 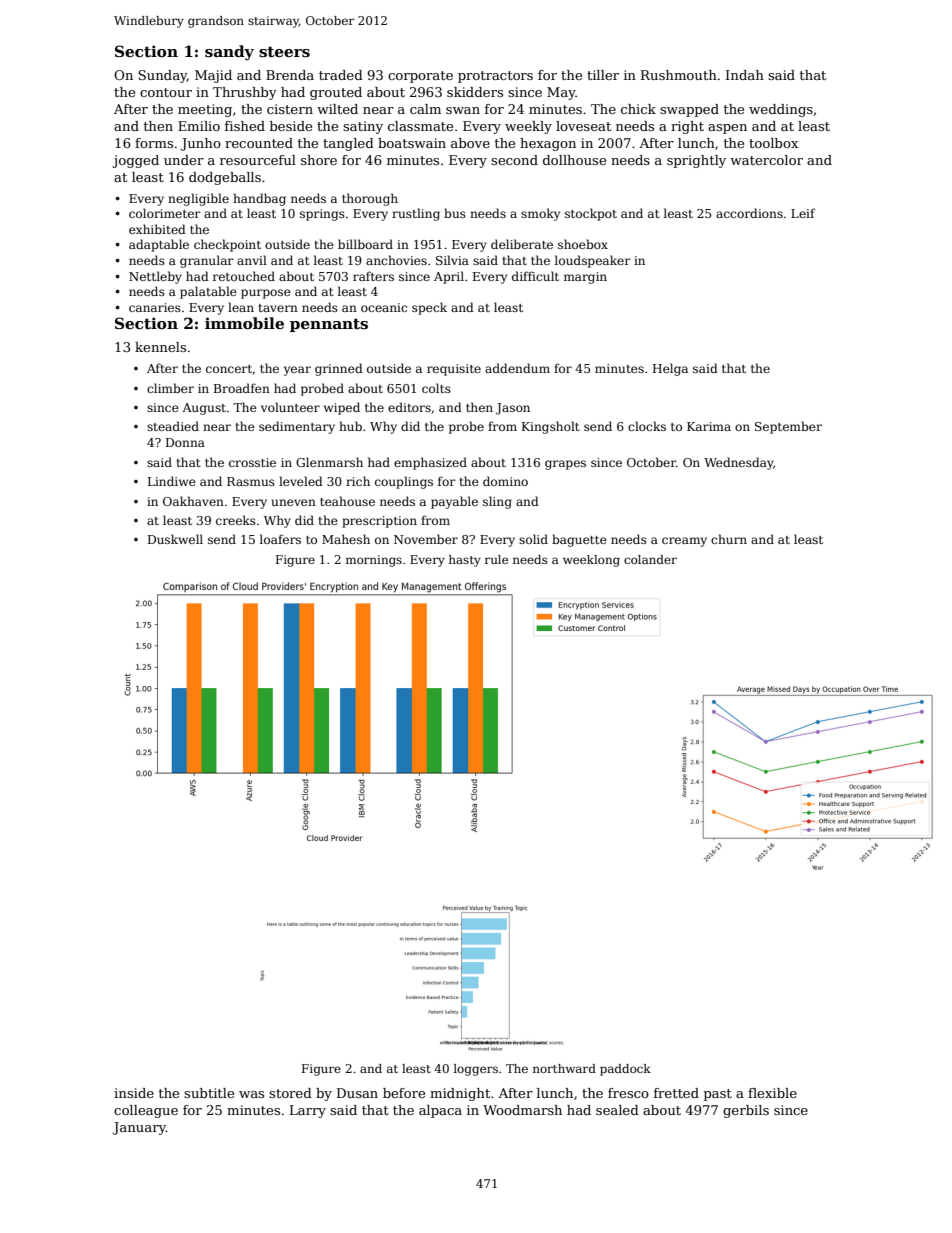 What do you see at coordinates (460, 1094) in the page?
I see `midnight` at bounding box center [460, 1094].
